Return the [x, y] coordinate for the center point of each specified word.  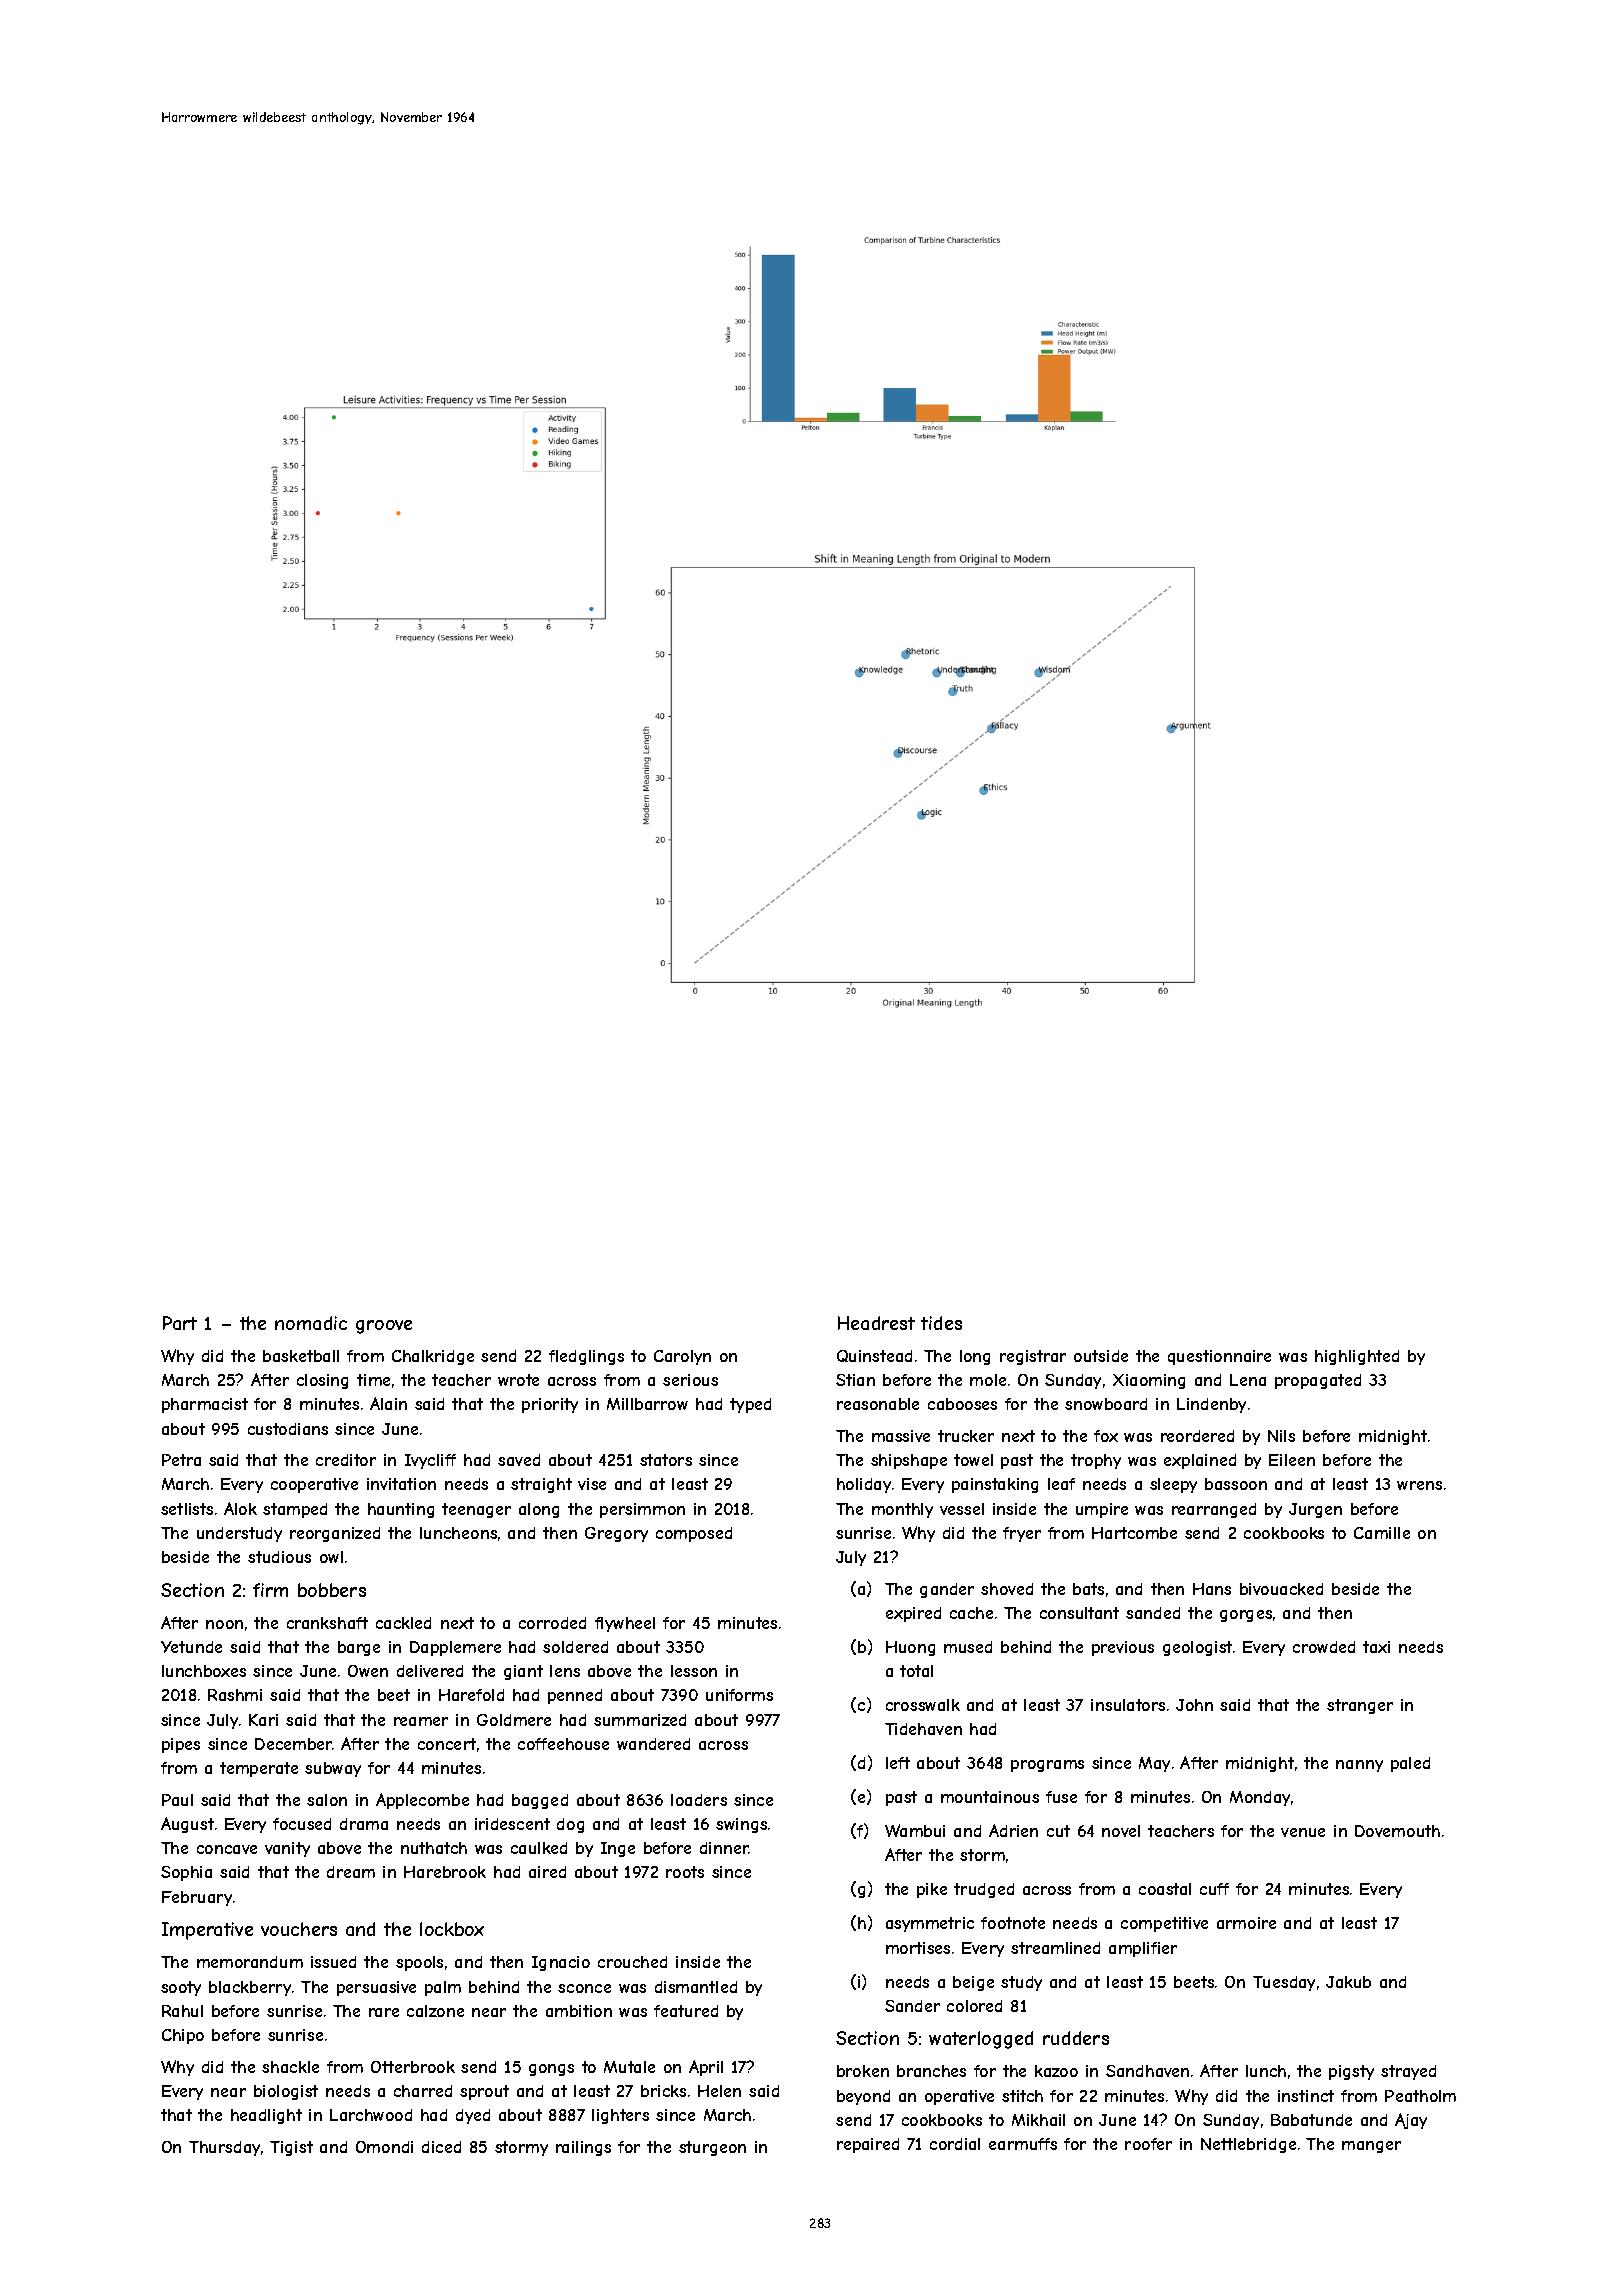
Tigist [291, 2148]
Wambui [915, 1830]
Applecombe [422, 1801]
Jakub [1348, 1982]
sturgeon [712, 2148]
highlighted [1357, 1357]
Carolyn [682, 1357]
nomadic [311, 1323]
